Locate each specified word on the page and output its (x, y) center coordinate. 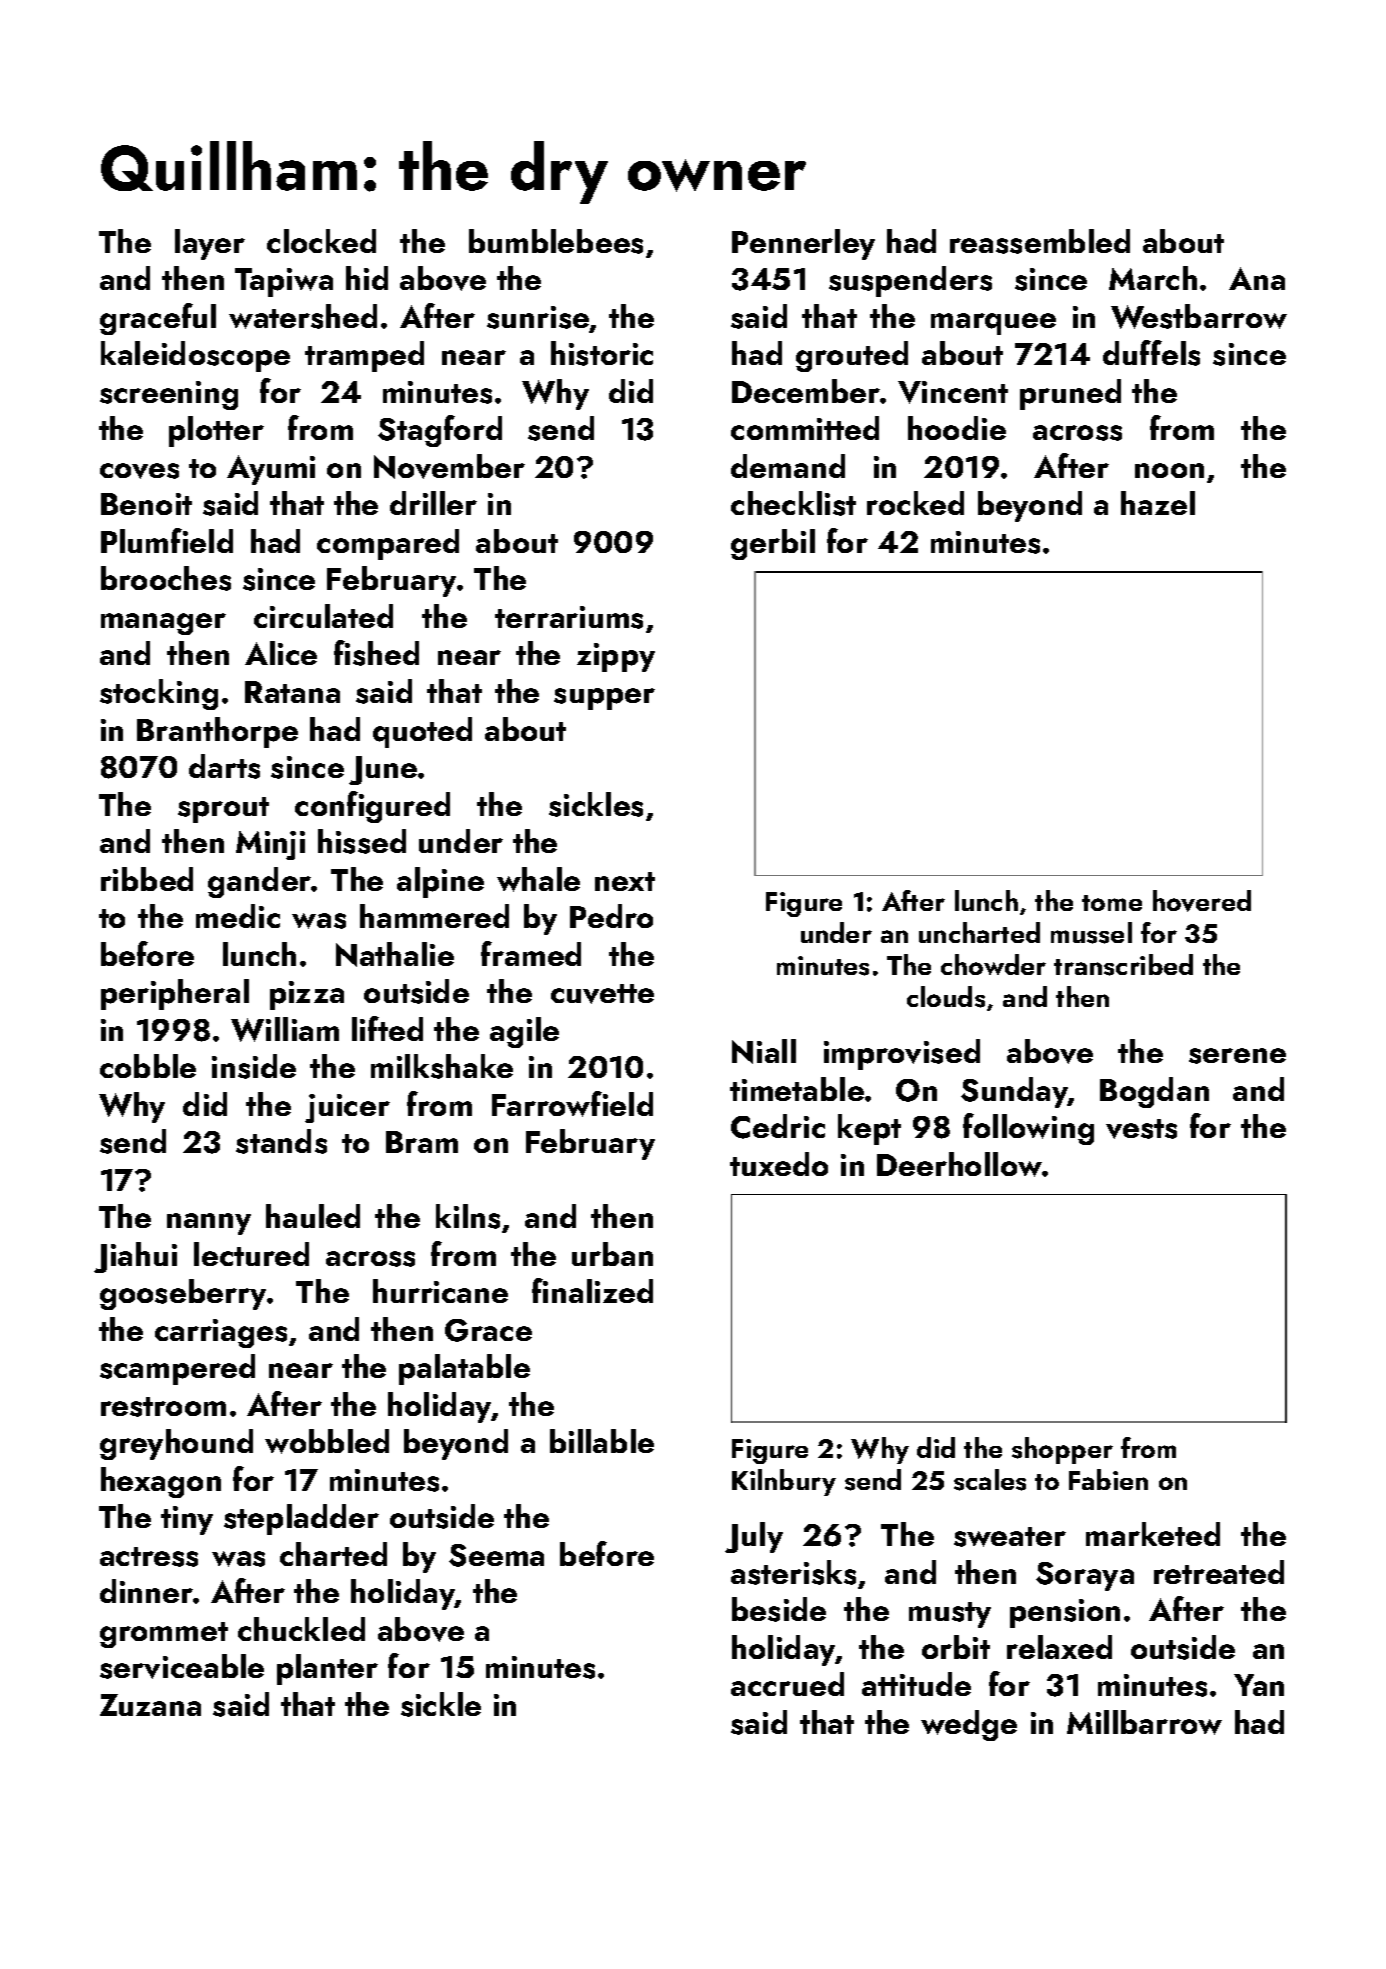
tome (1112, 903)
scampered (177, 1369)
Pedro (611, 916)
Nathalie (395, 954)
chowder (993, 964)
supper (604, 699)
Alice (281, 653)
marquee (993, 324)
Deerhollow (959, 1164)
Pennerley (803, 244)
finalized (592, 1290)
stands (281, 1141)
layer (210, 244)
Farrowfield (572, 1104)
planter (327, 1669)
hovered (1202, 901)
